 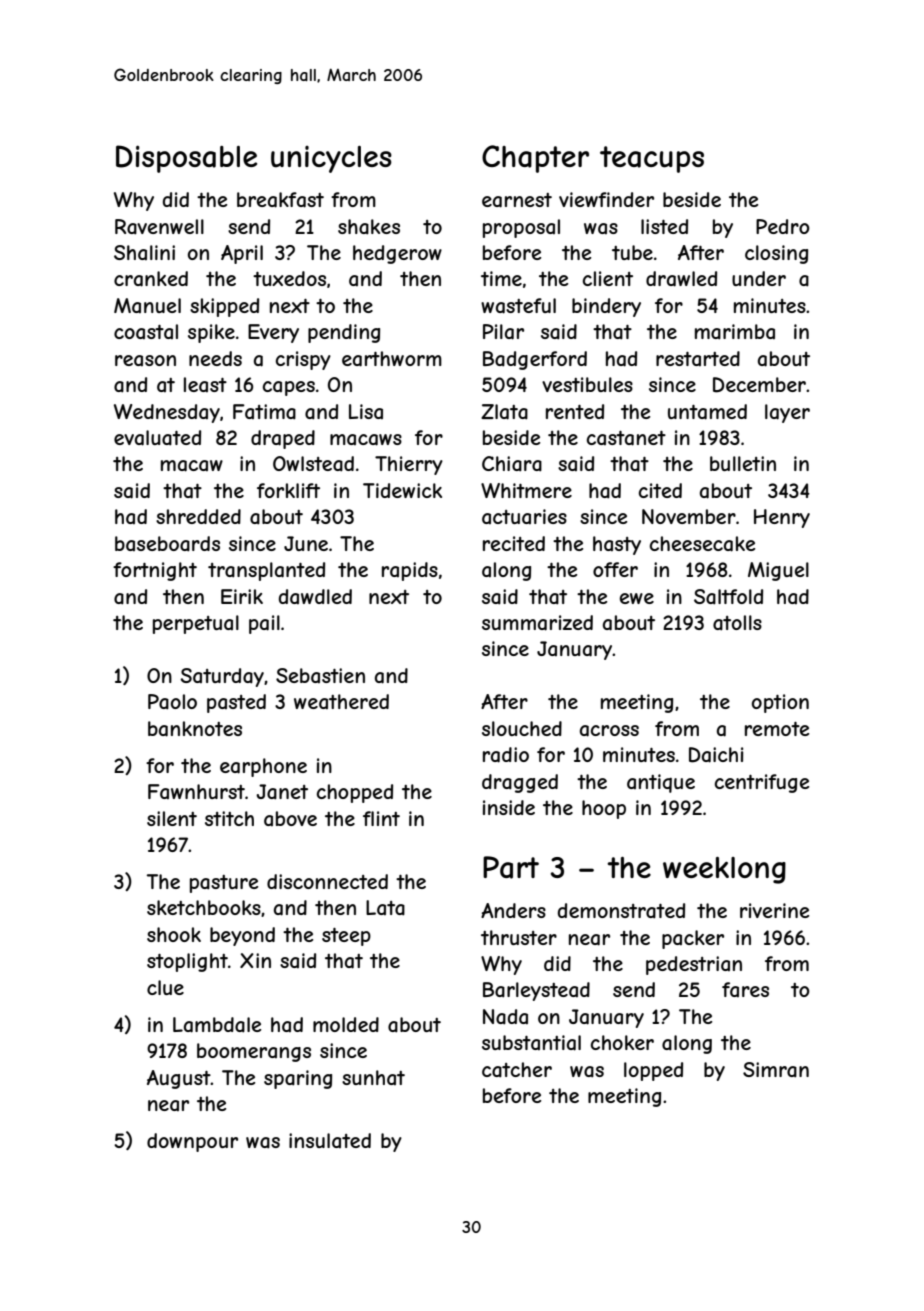 I want to click on Disposable, so click(x=186, y=159).
